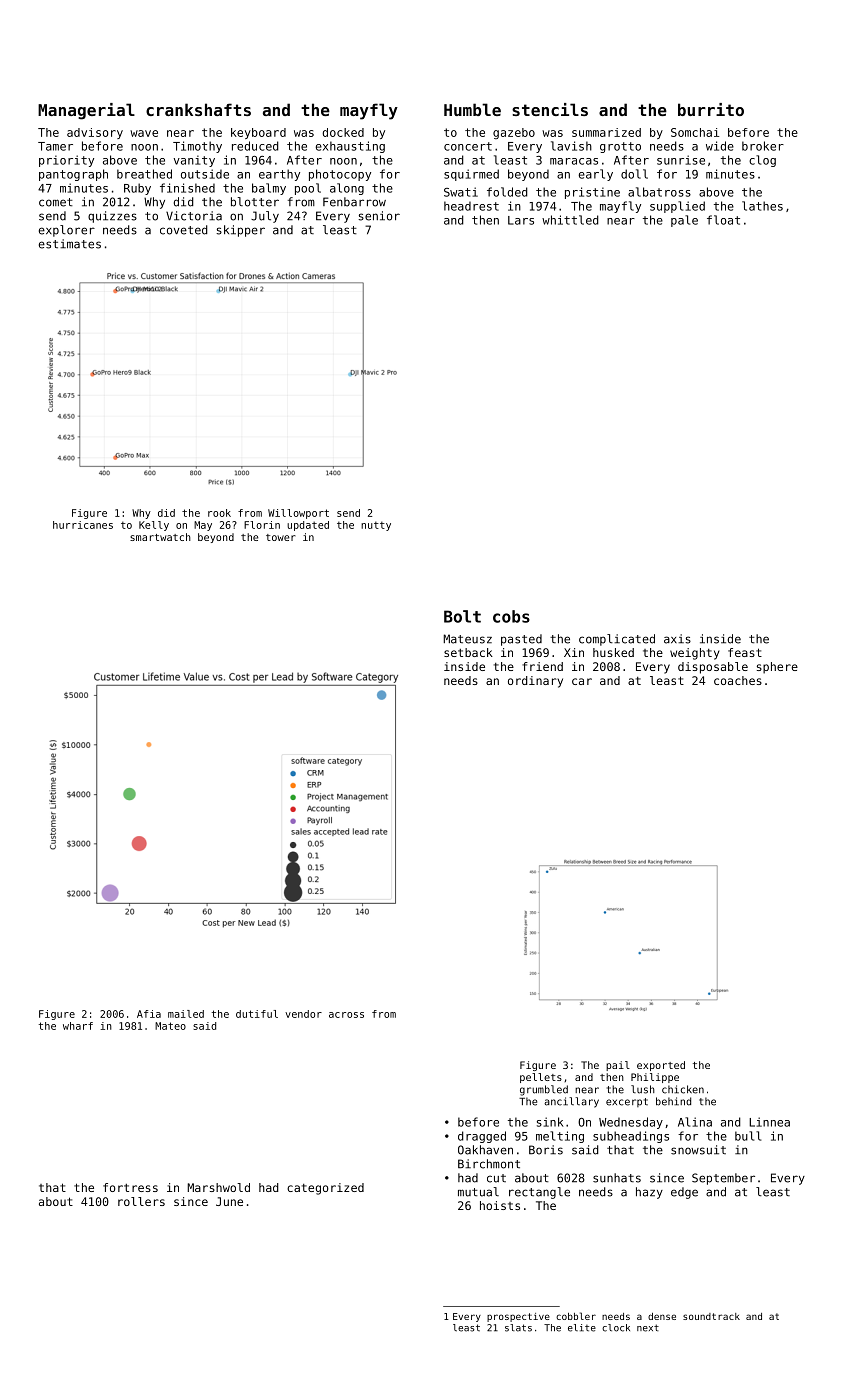 The width and height of the page is (849, 1400). What do you see at coordinates (472, 109) in the page?
I see `Humble` at bounding box center [472, 109].
